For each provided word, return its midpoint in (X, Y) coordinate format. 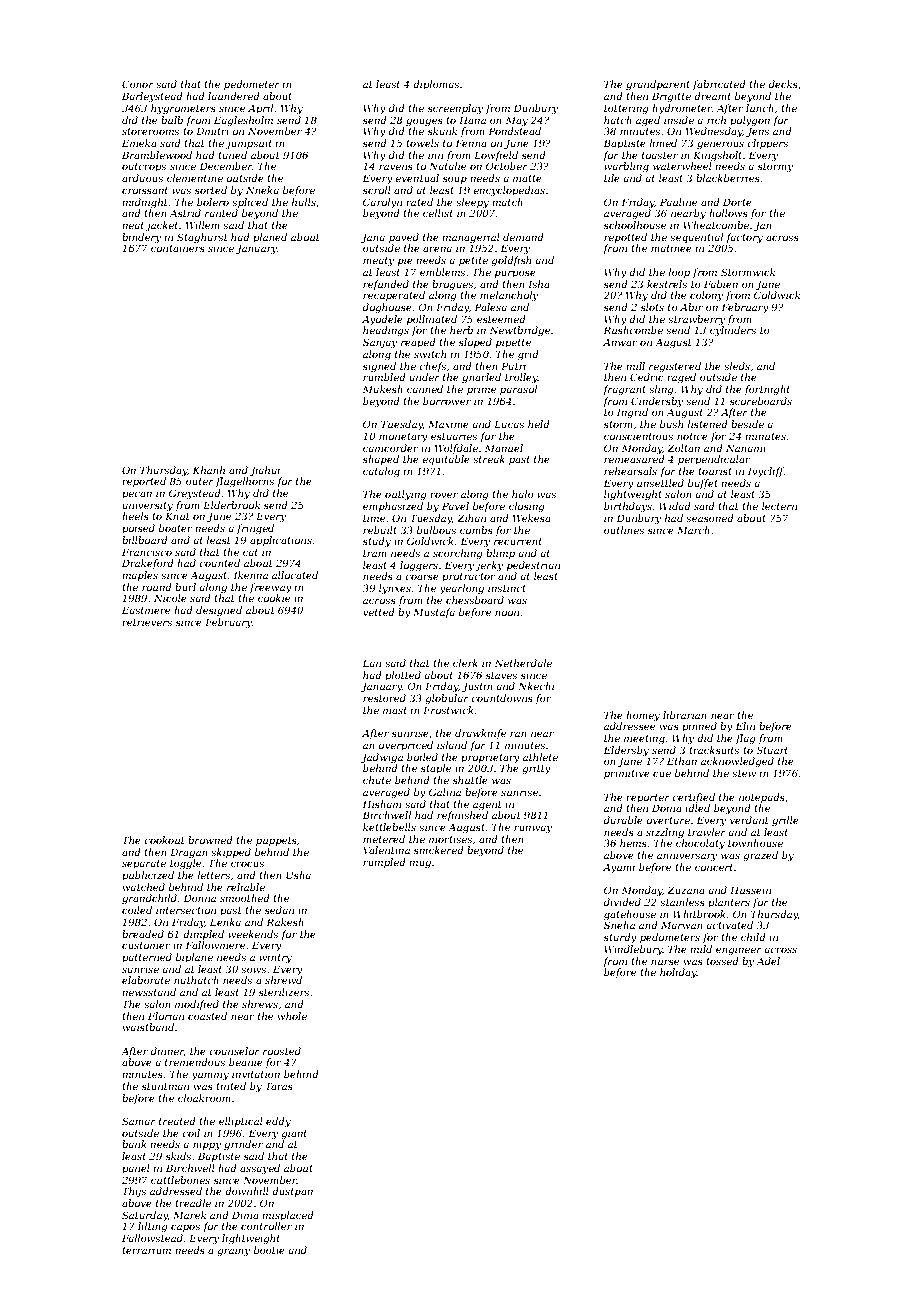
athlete (540, 757)
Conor (138, 84)
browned (210, 840)
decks (783, 84)
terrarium (146, 1250)
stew (744, 773)
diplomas (436, 85)
